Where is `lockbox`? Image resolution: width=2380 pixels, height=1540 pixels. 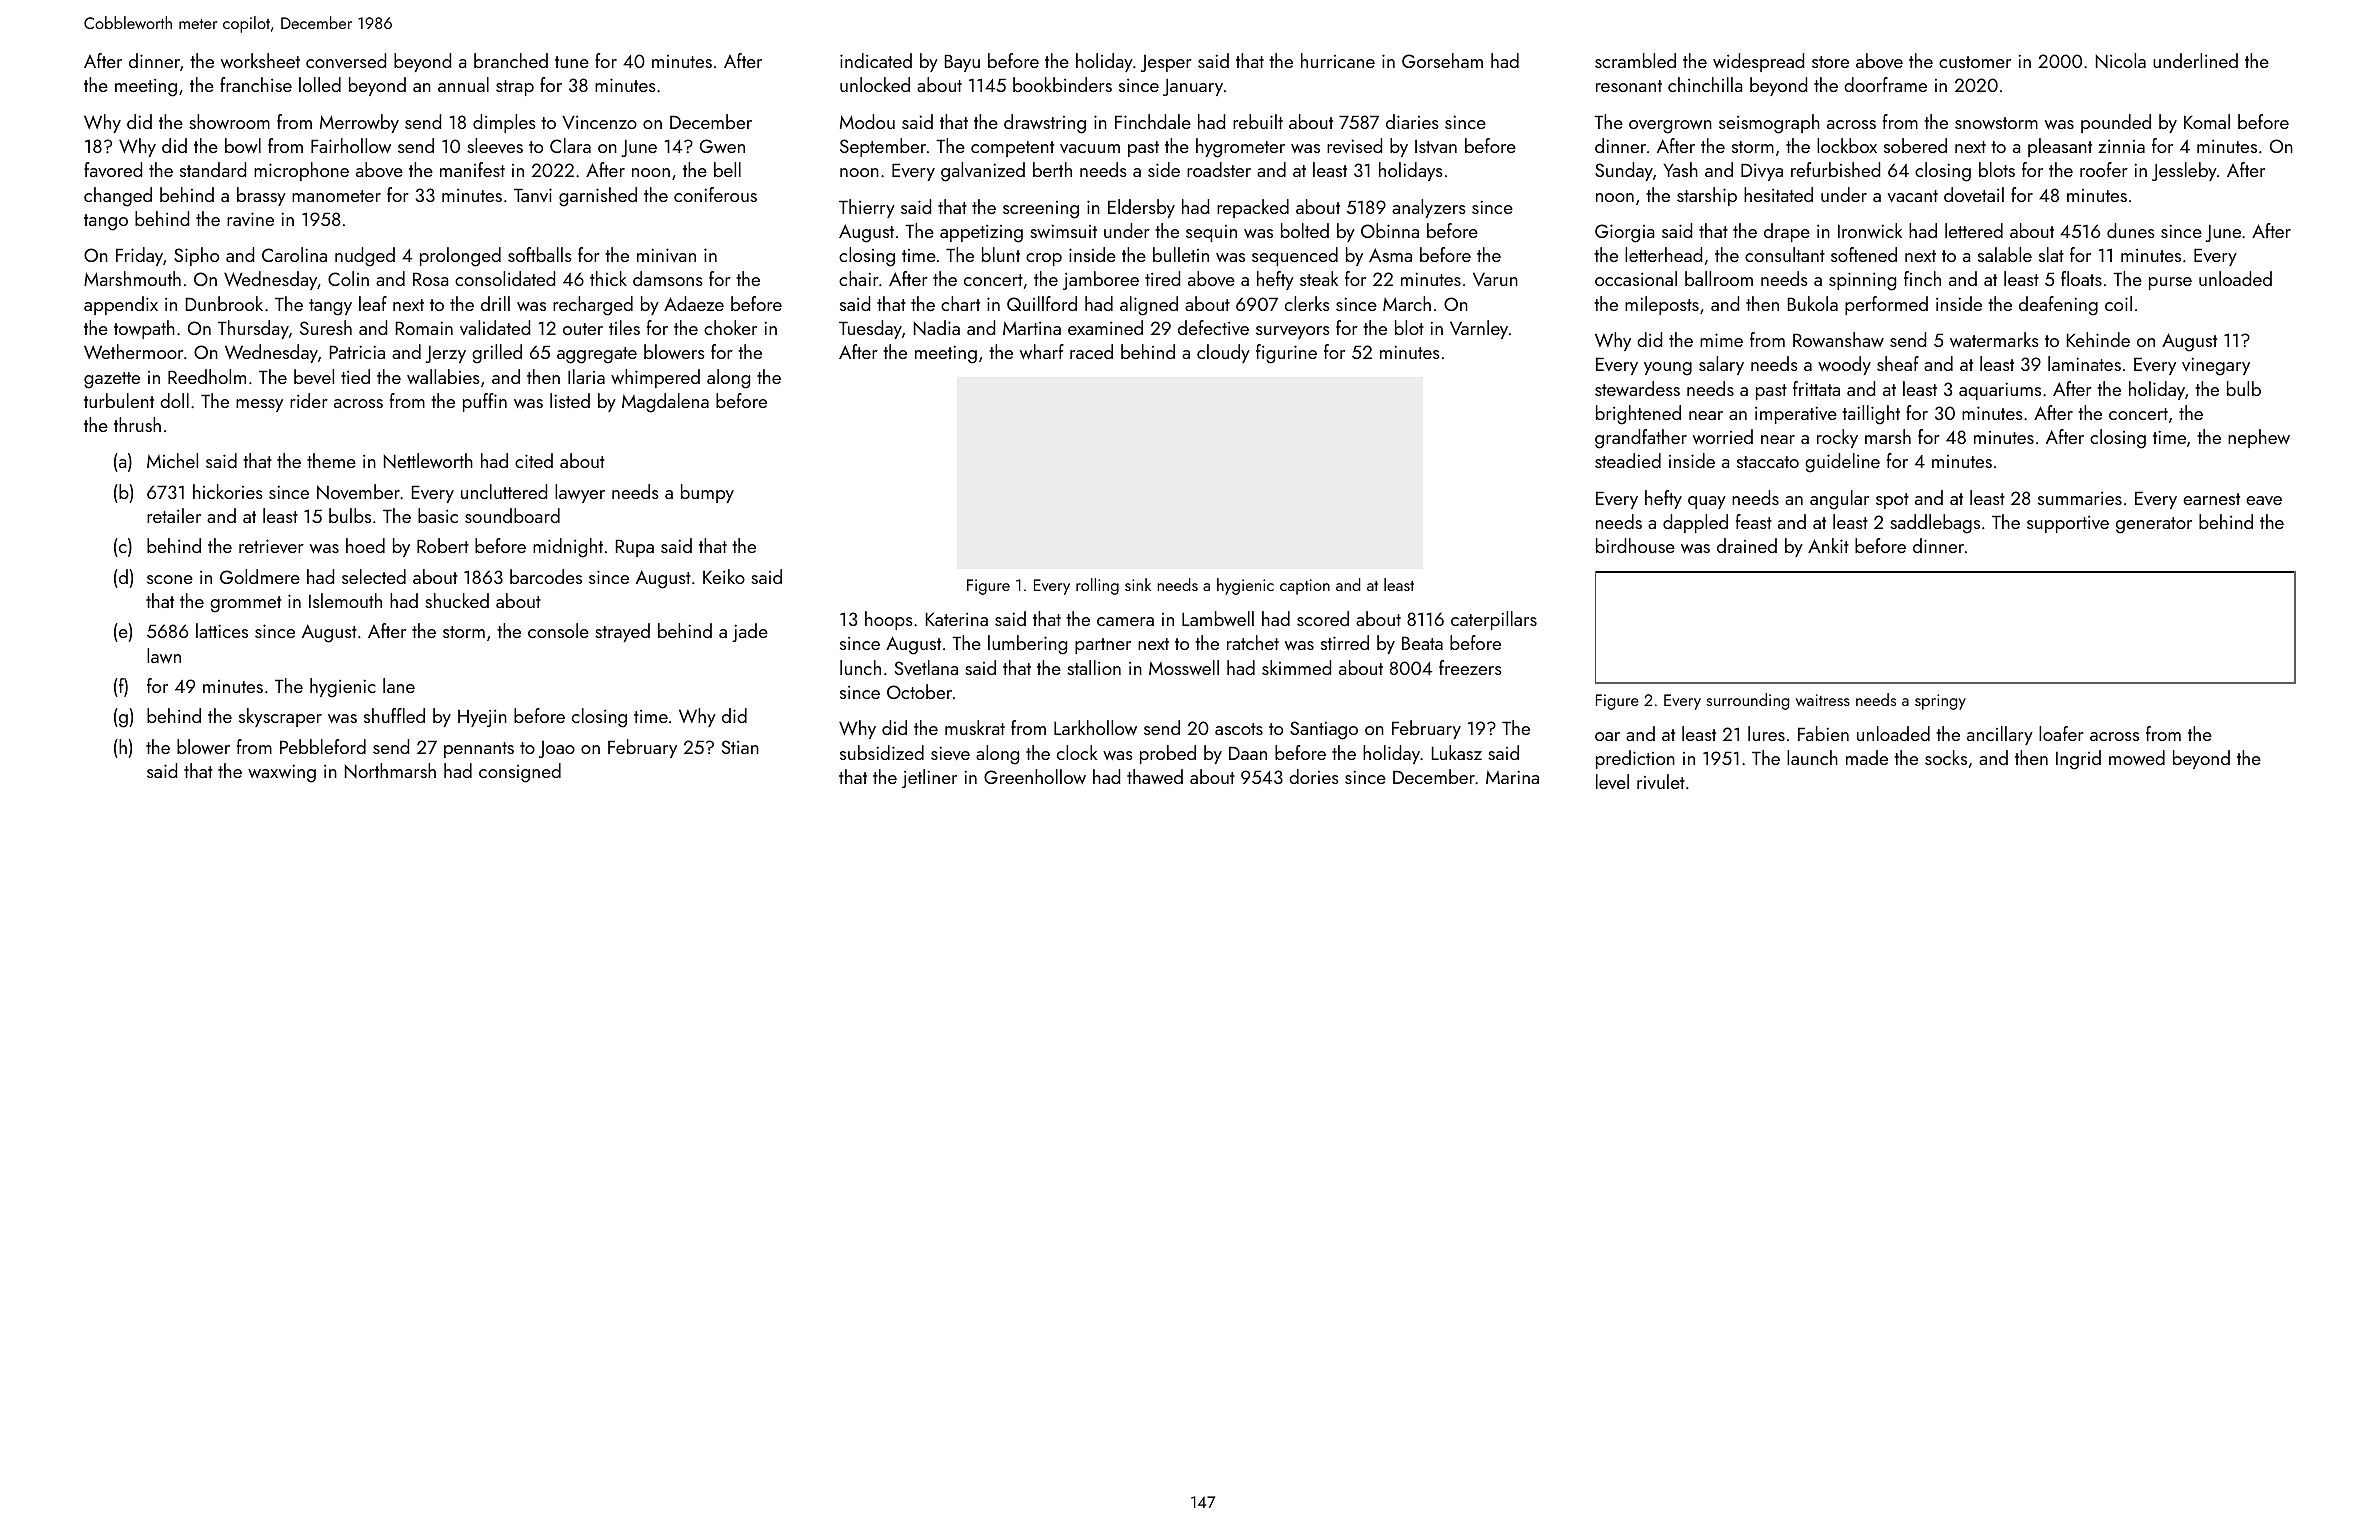 lockbox is located at coordinates (1847, 145).
